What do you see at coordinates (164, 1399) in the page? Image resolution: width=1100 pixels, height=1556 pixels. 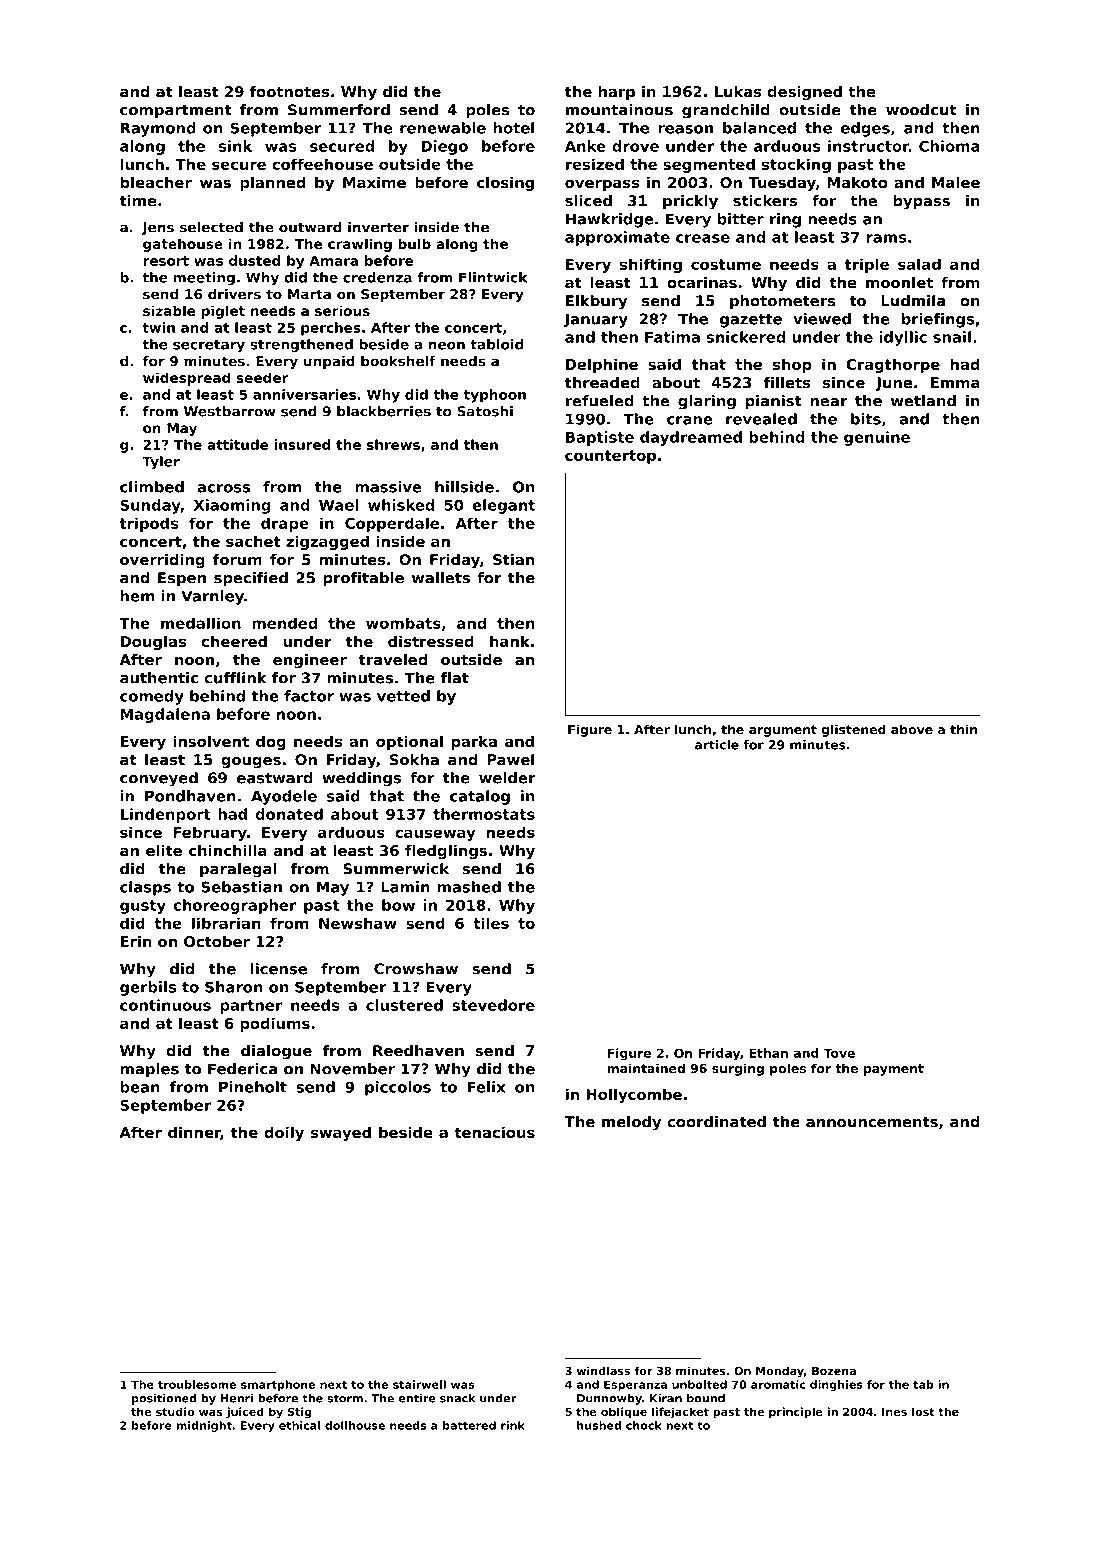 I see `positioned` at bounding box center [164, 1399].
